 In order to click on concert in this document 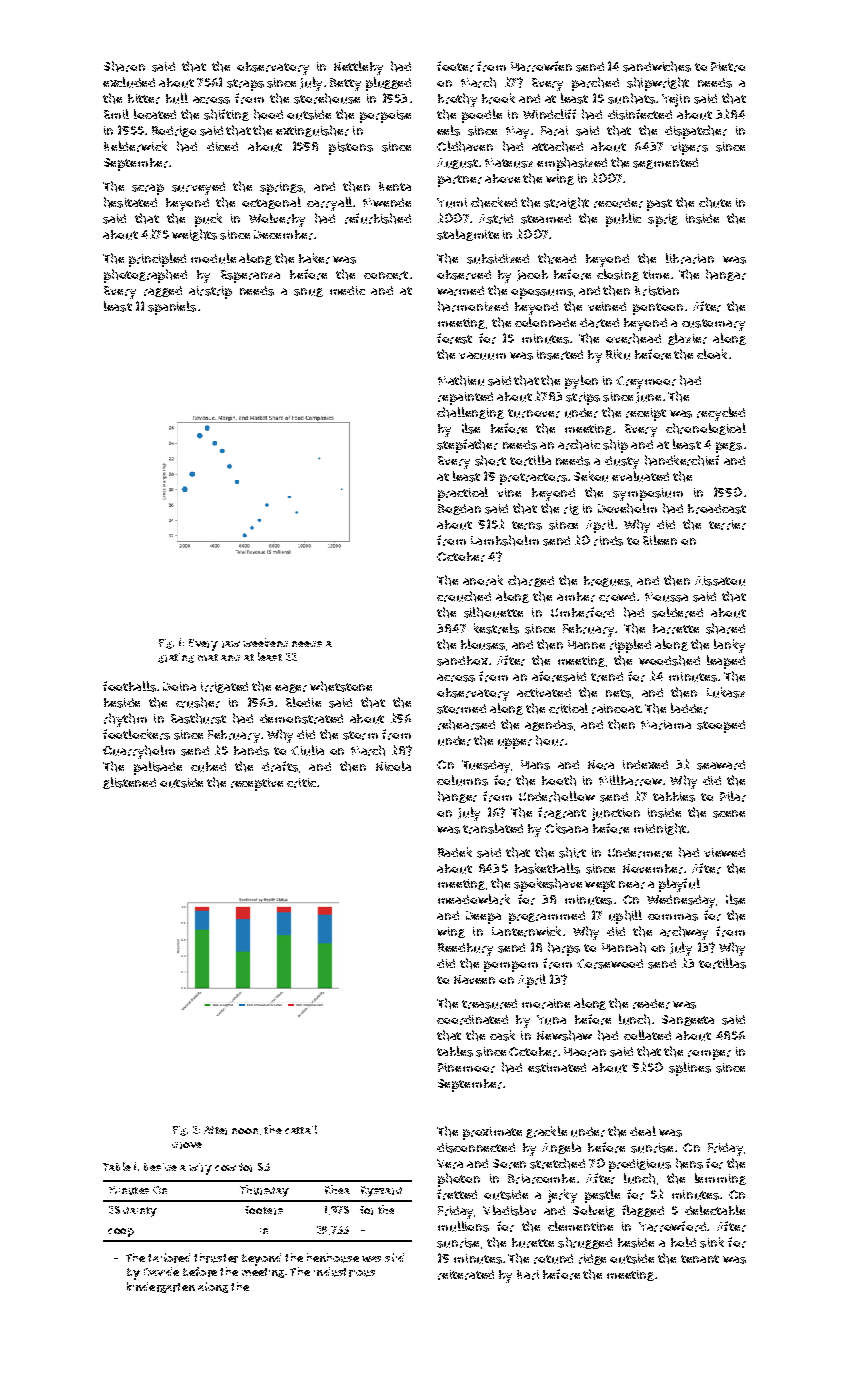, I will do `click(386, 275)`.
